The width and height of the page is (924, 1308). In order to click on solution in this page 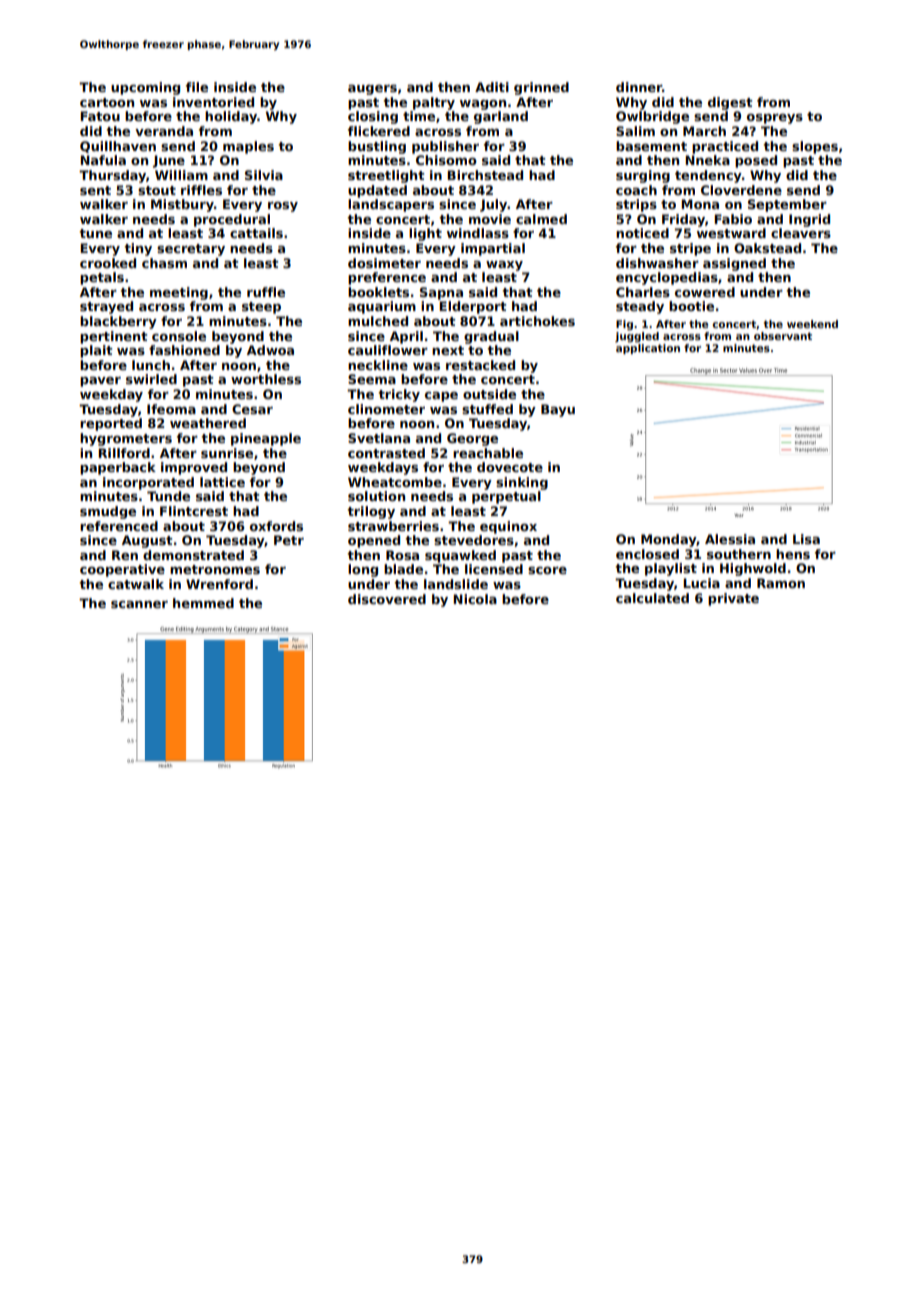, I will do `click(376, 496)`.
